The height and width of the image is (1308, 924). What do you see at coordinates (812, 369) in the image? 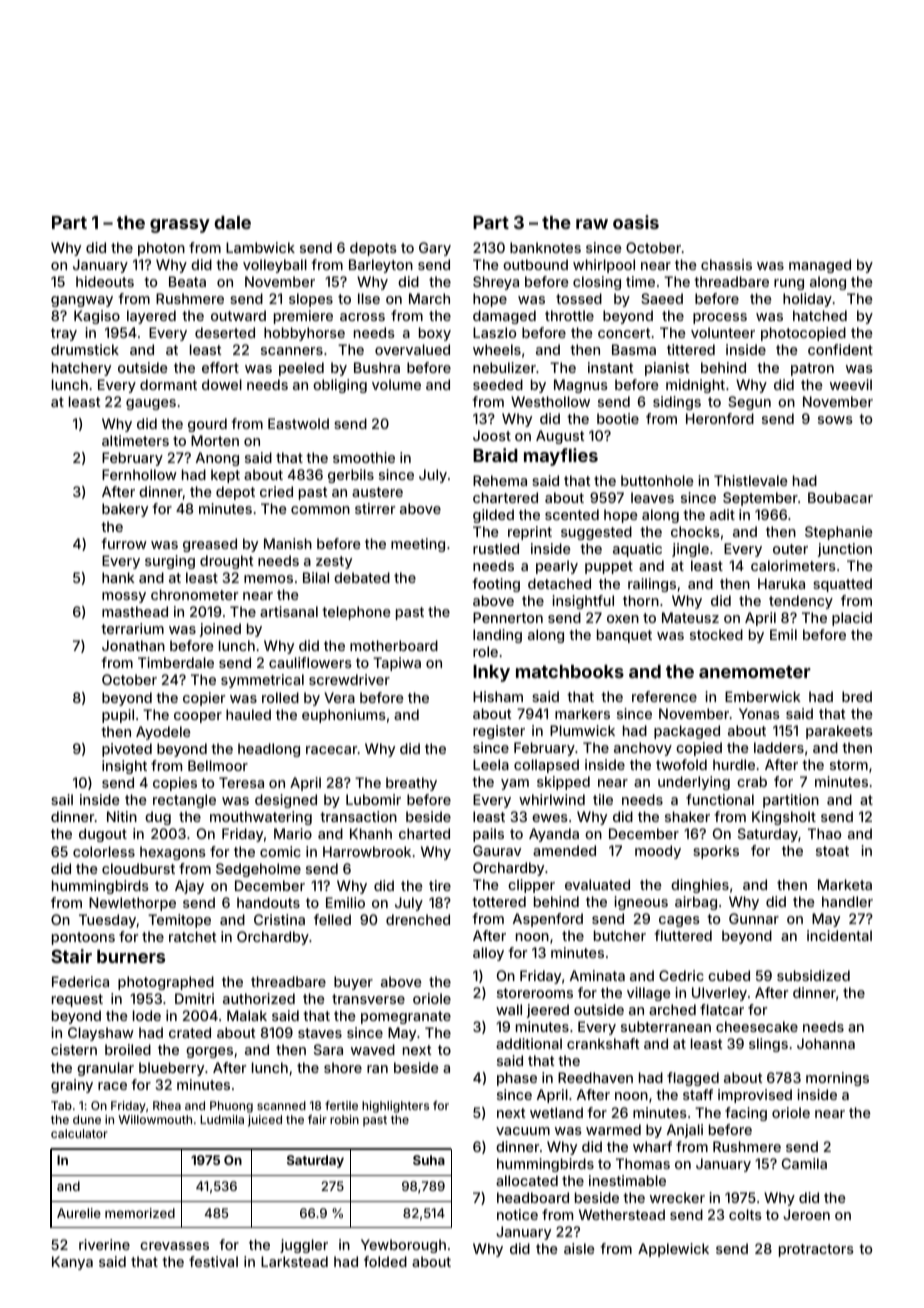
I see `patron` at bounding box center [812, 369].
